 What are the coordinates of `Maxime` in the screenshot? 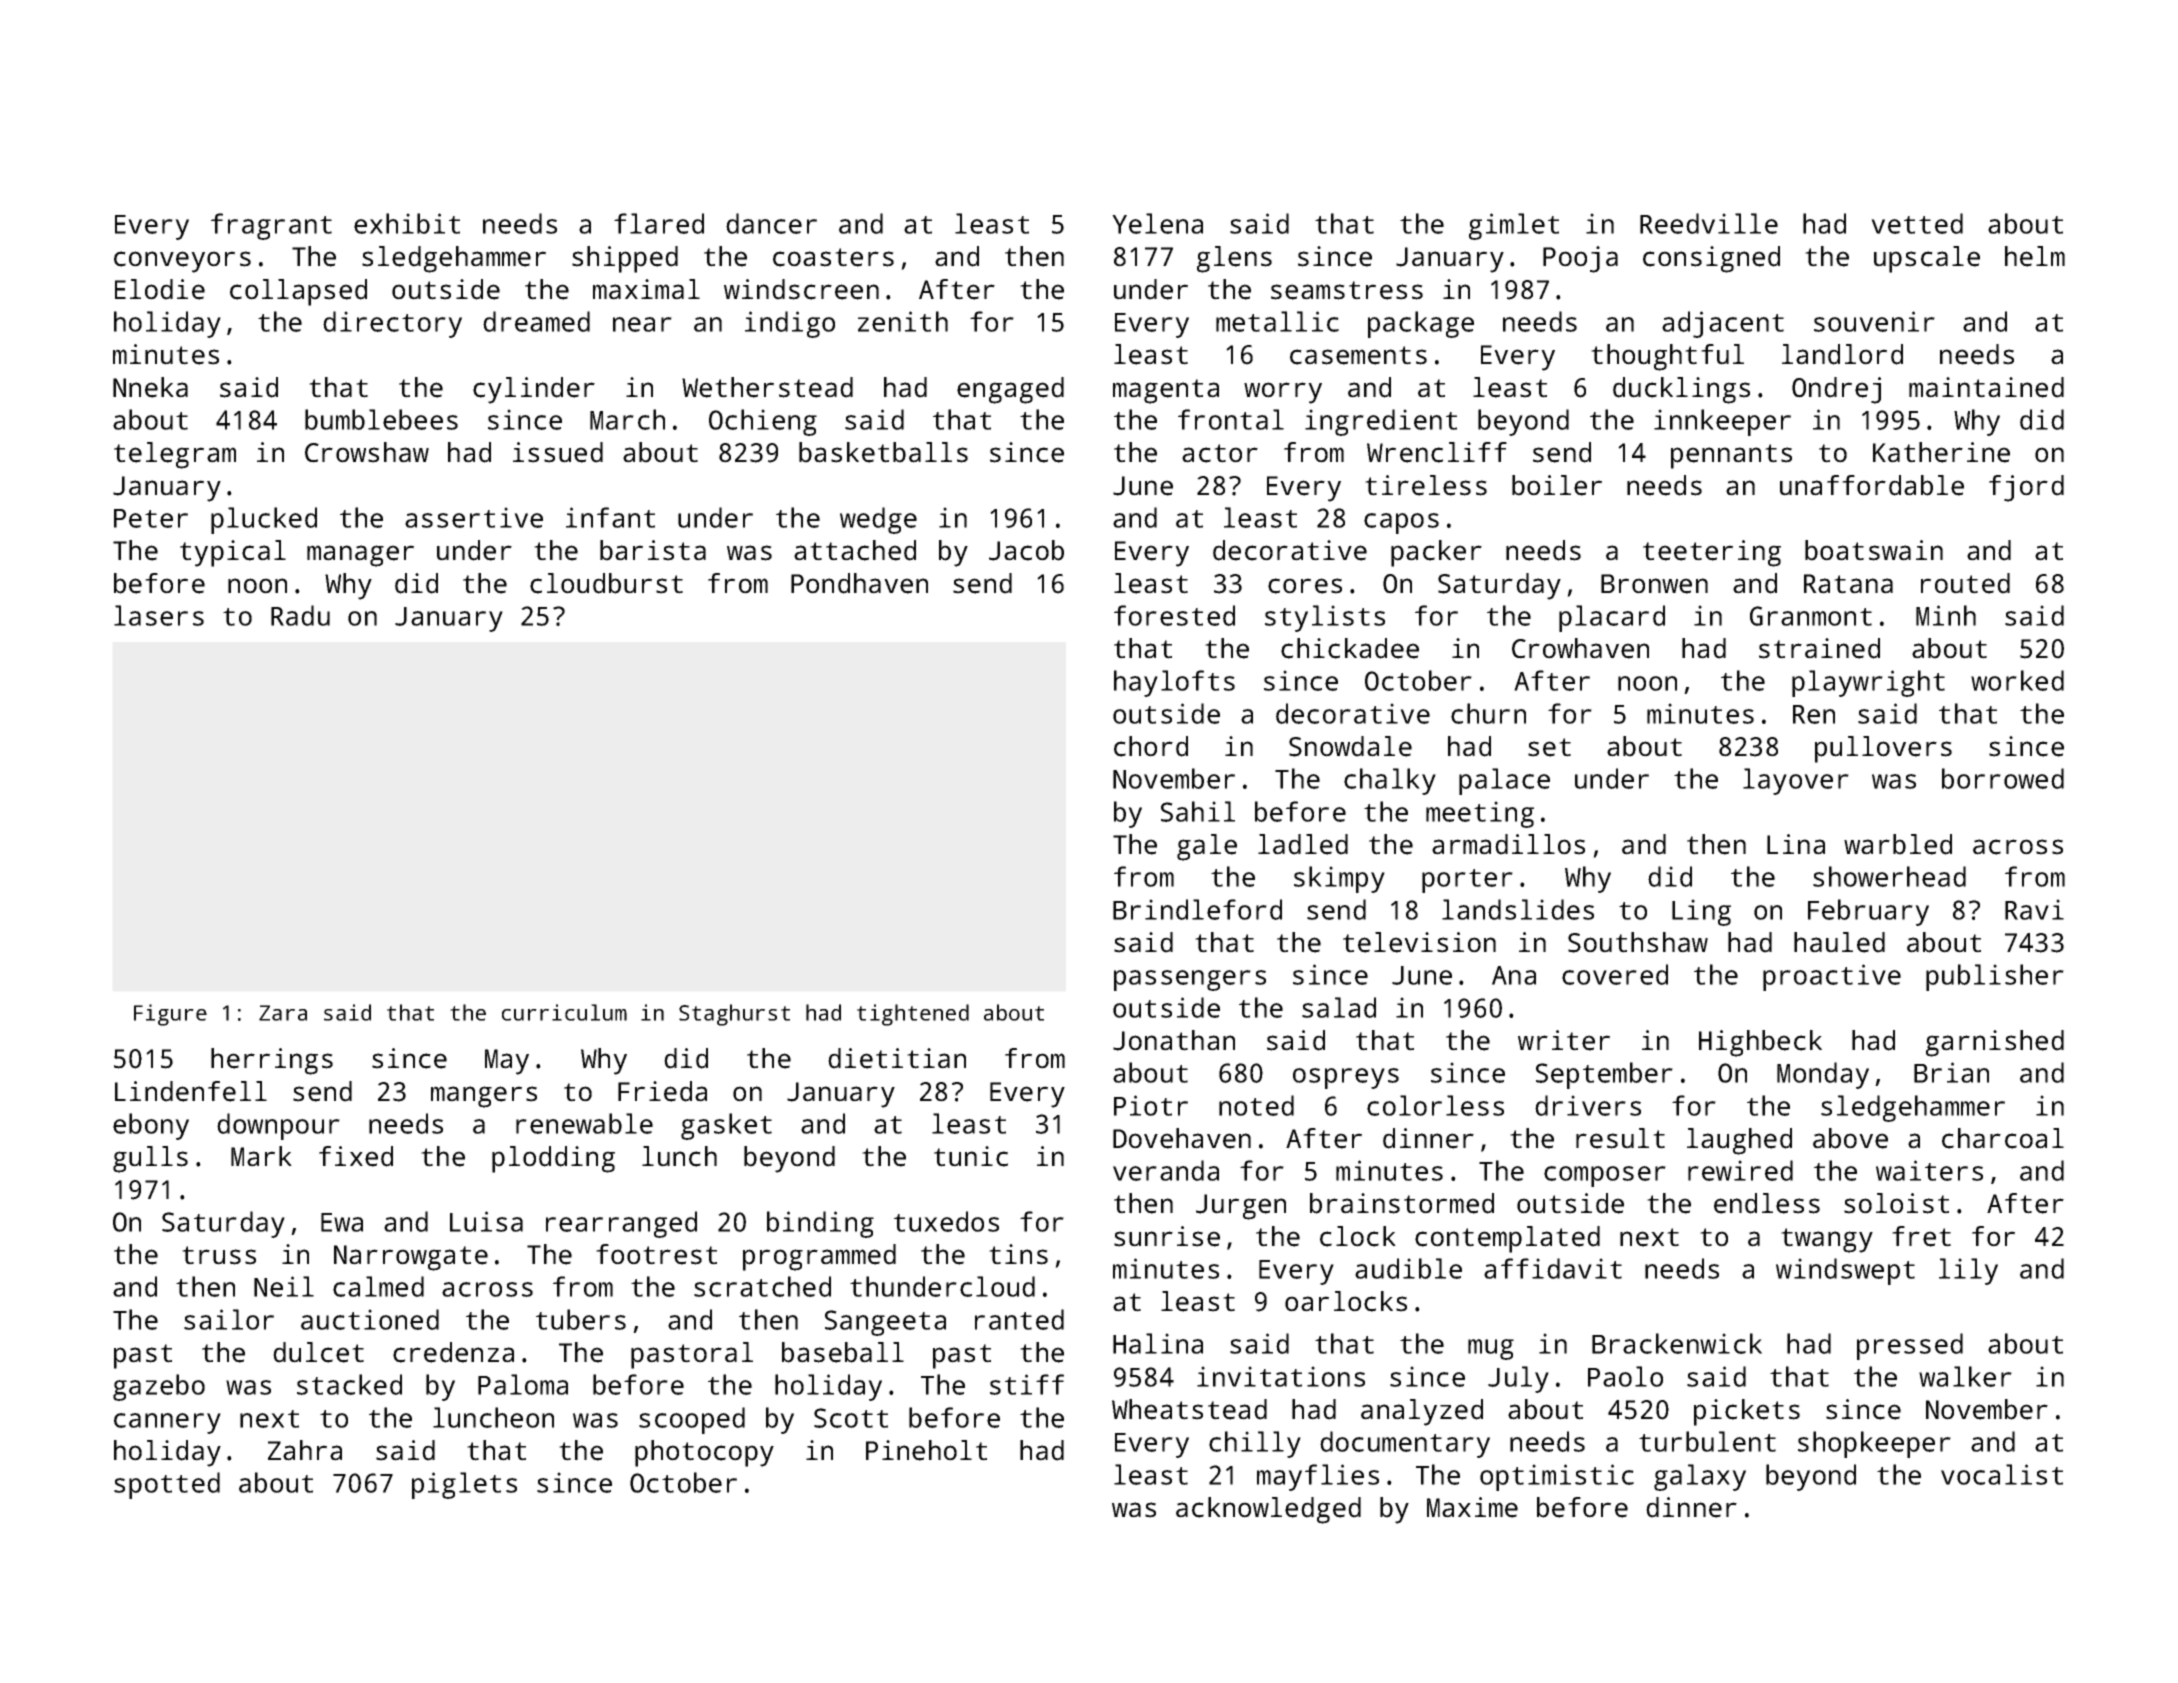 It's located at (1472, 1507).
